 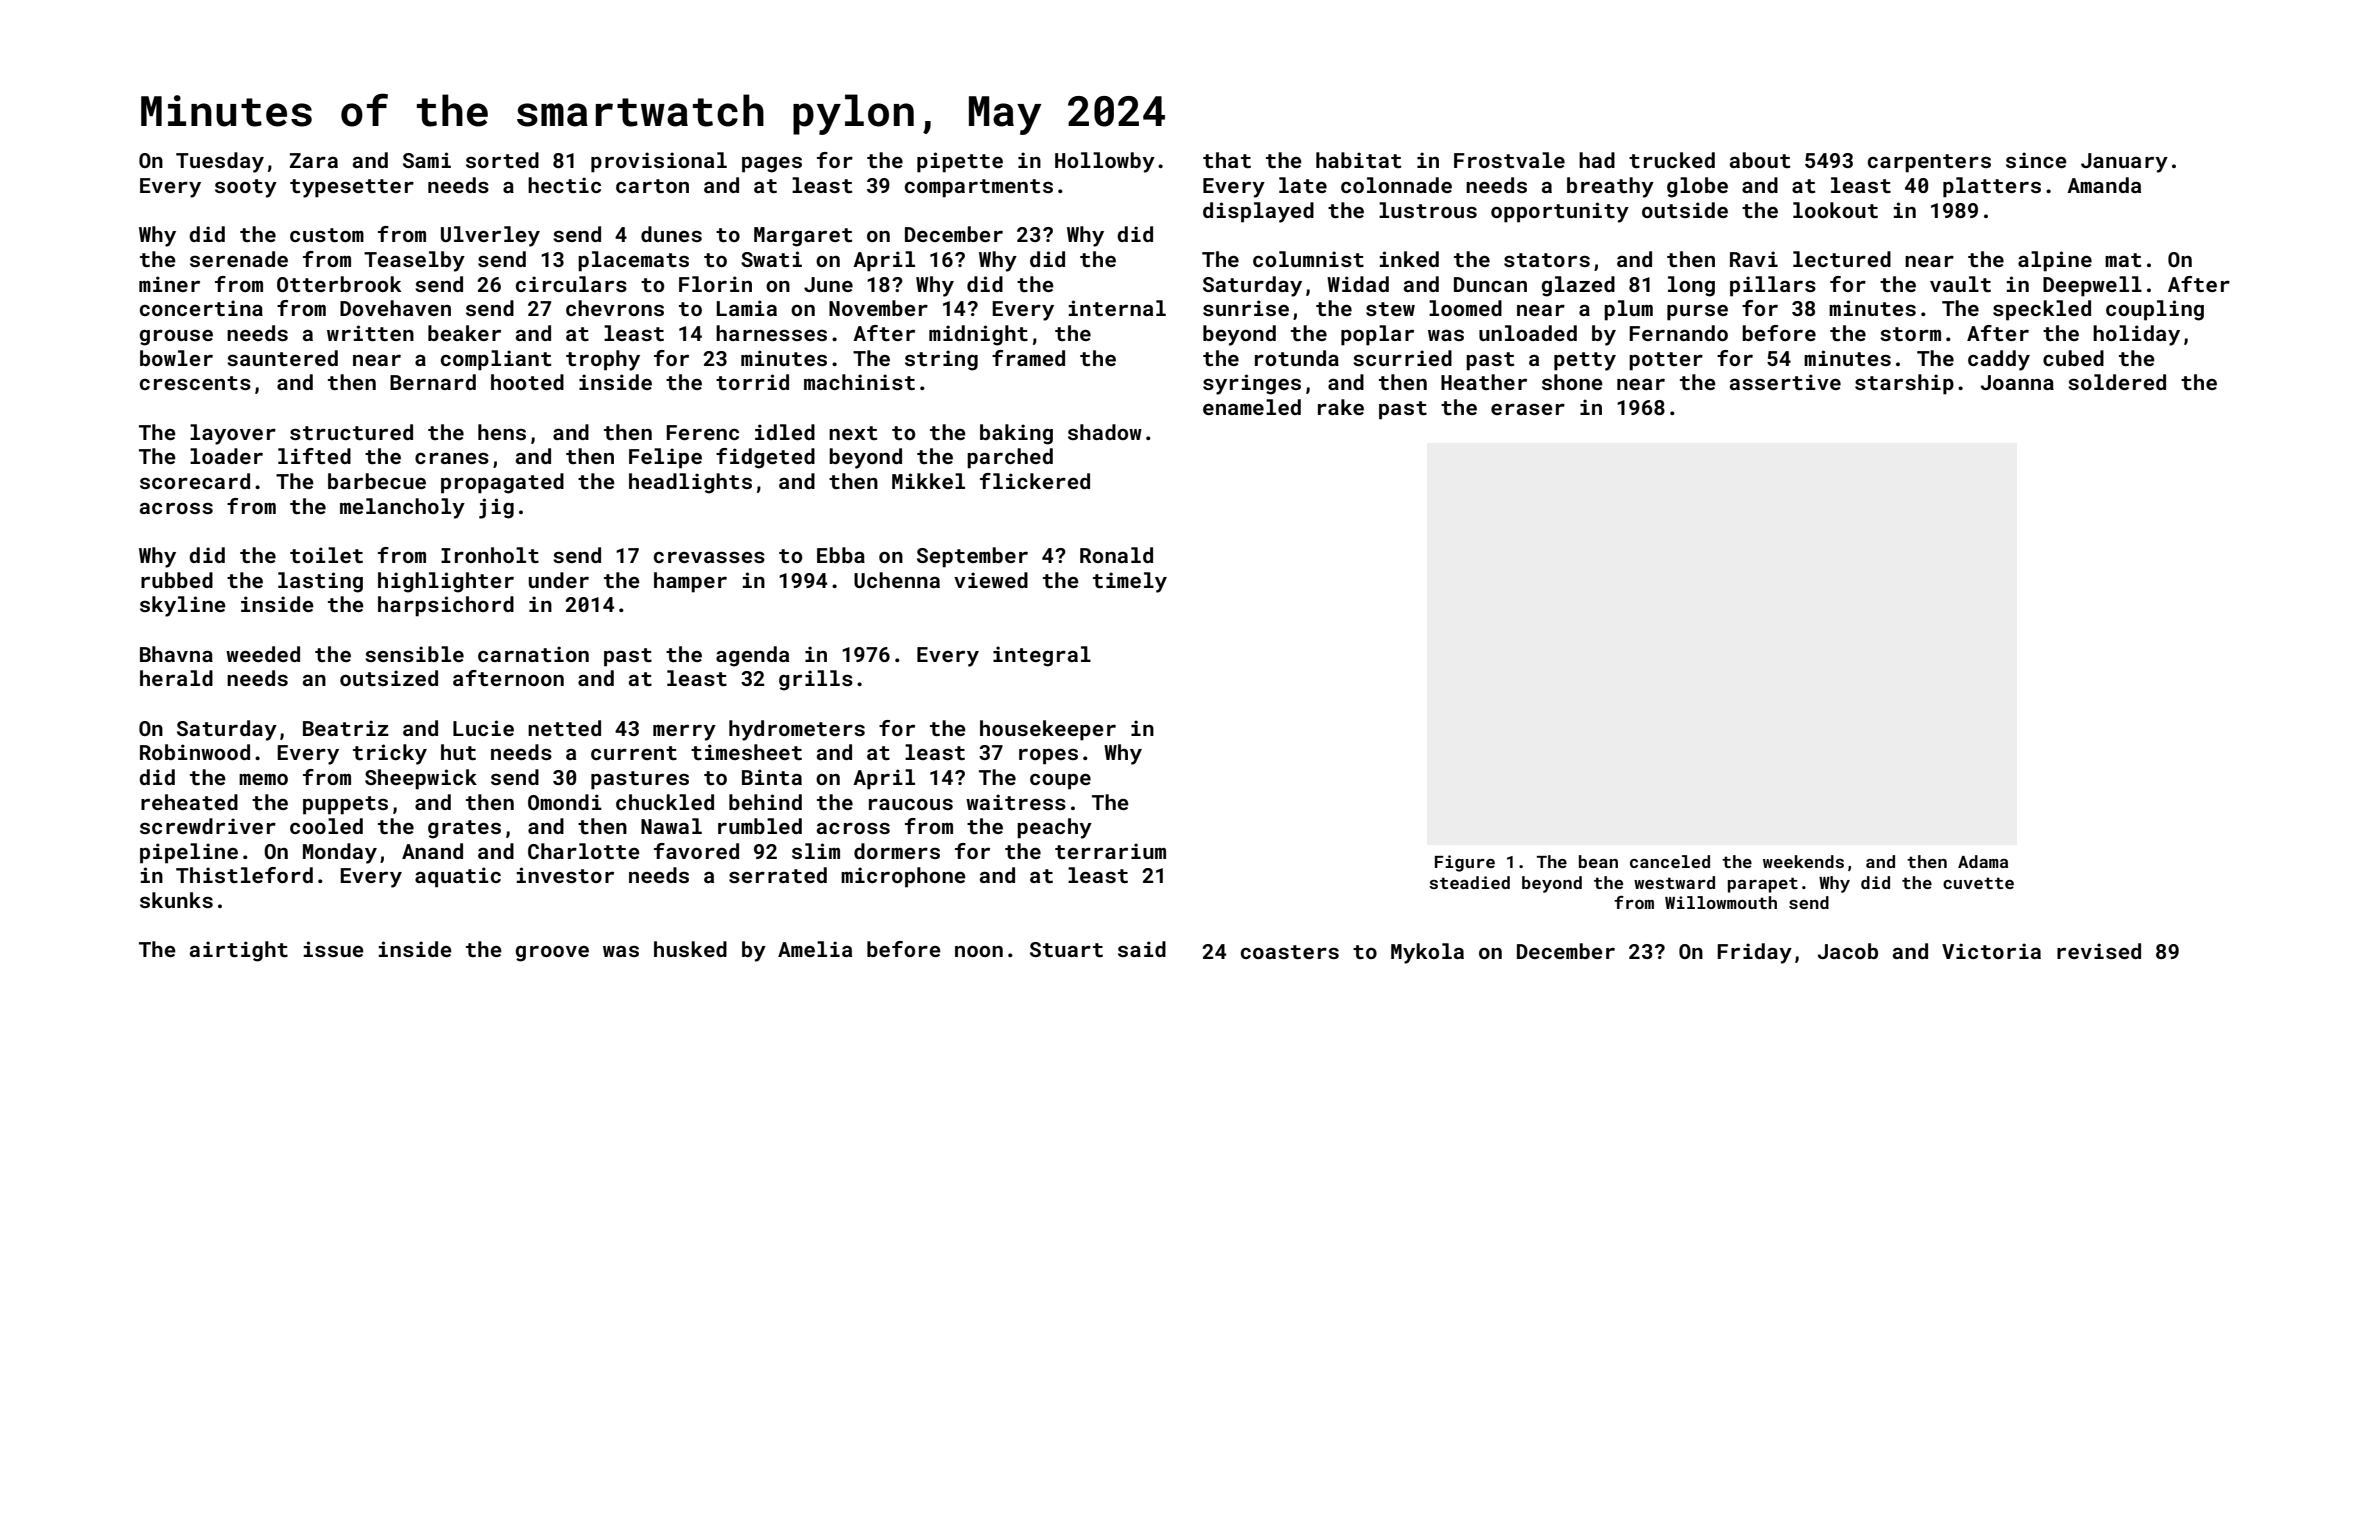 What do you see at coordinates (346, 728) in the document?
I see `Beatriz` at bounding box center [346, 728].
